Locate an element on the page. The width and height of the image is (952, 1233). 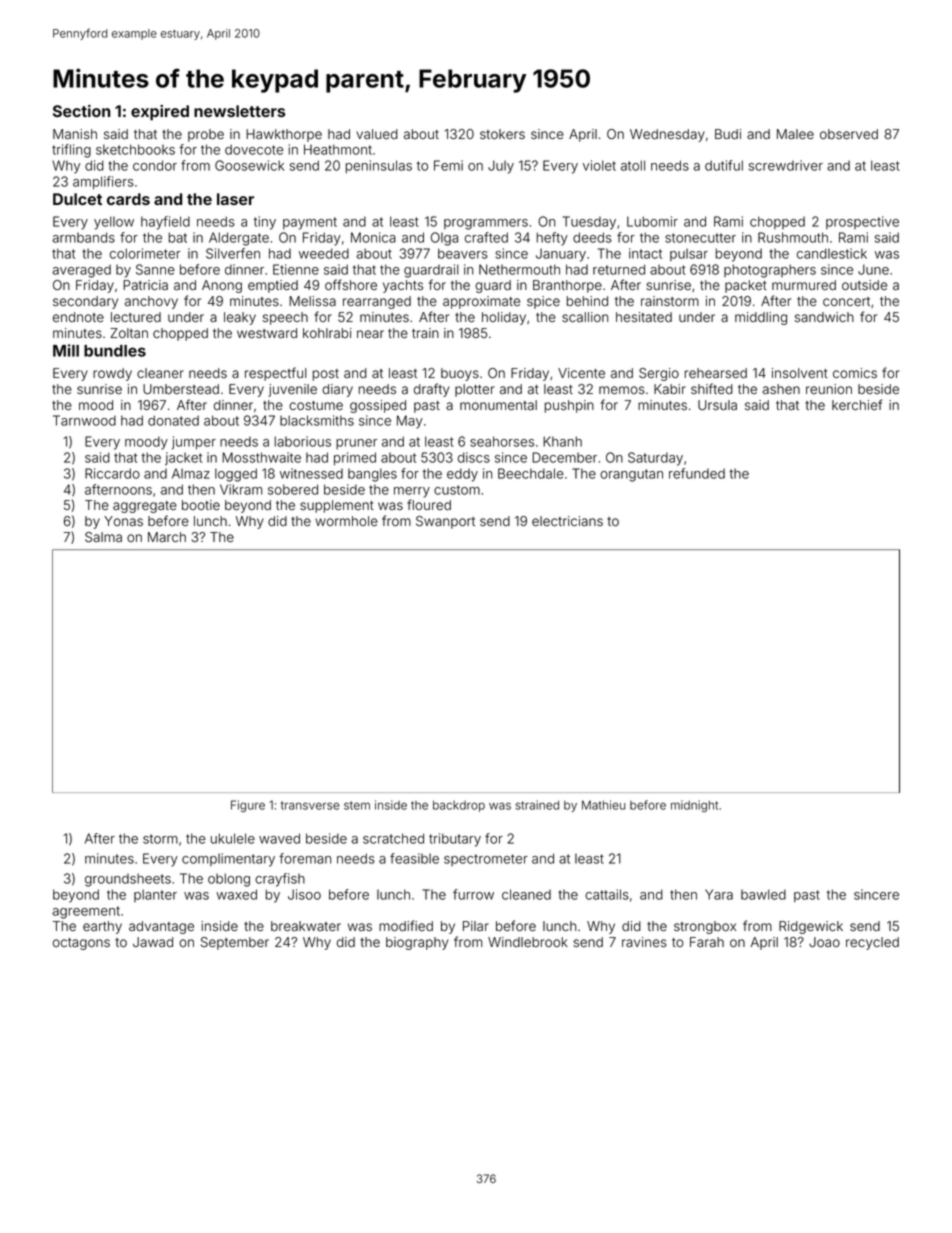
bootie is located at coordinates (201, 505).
